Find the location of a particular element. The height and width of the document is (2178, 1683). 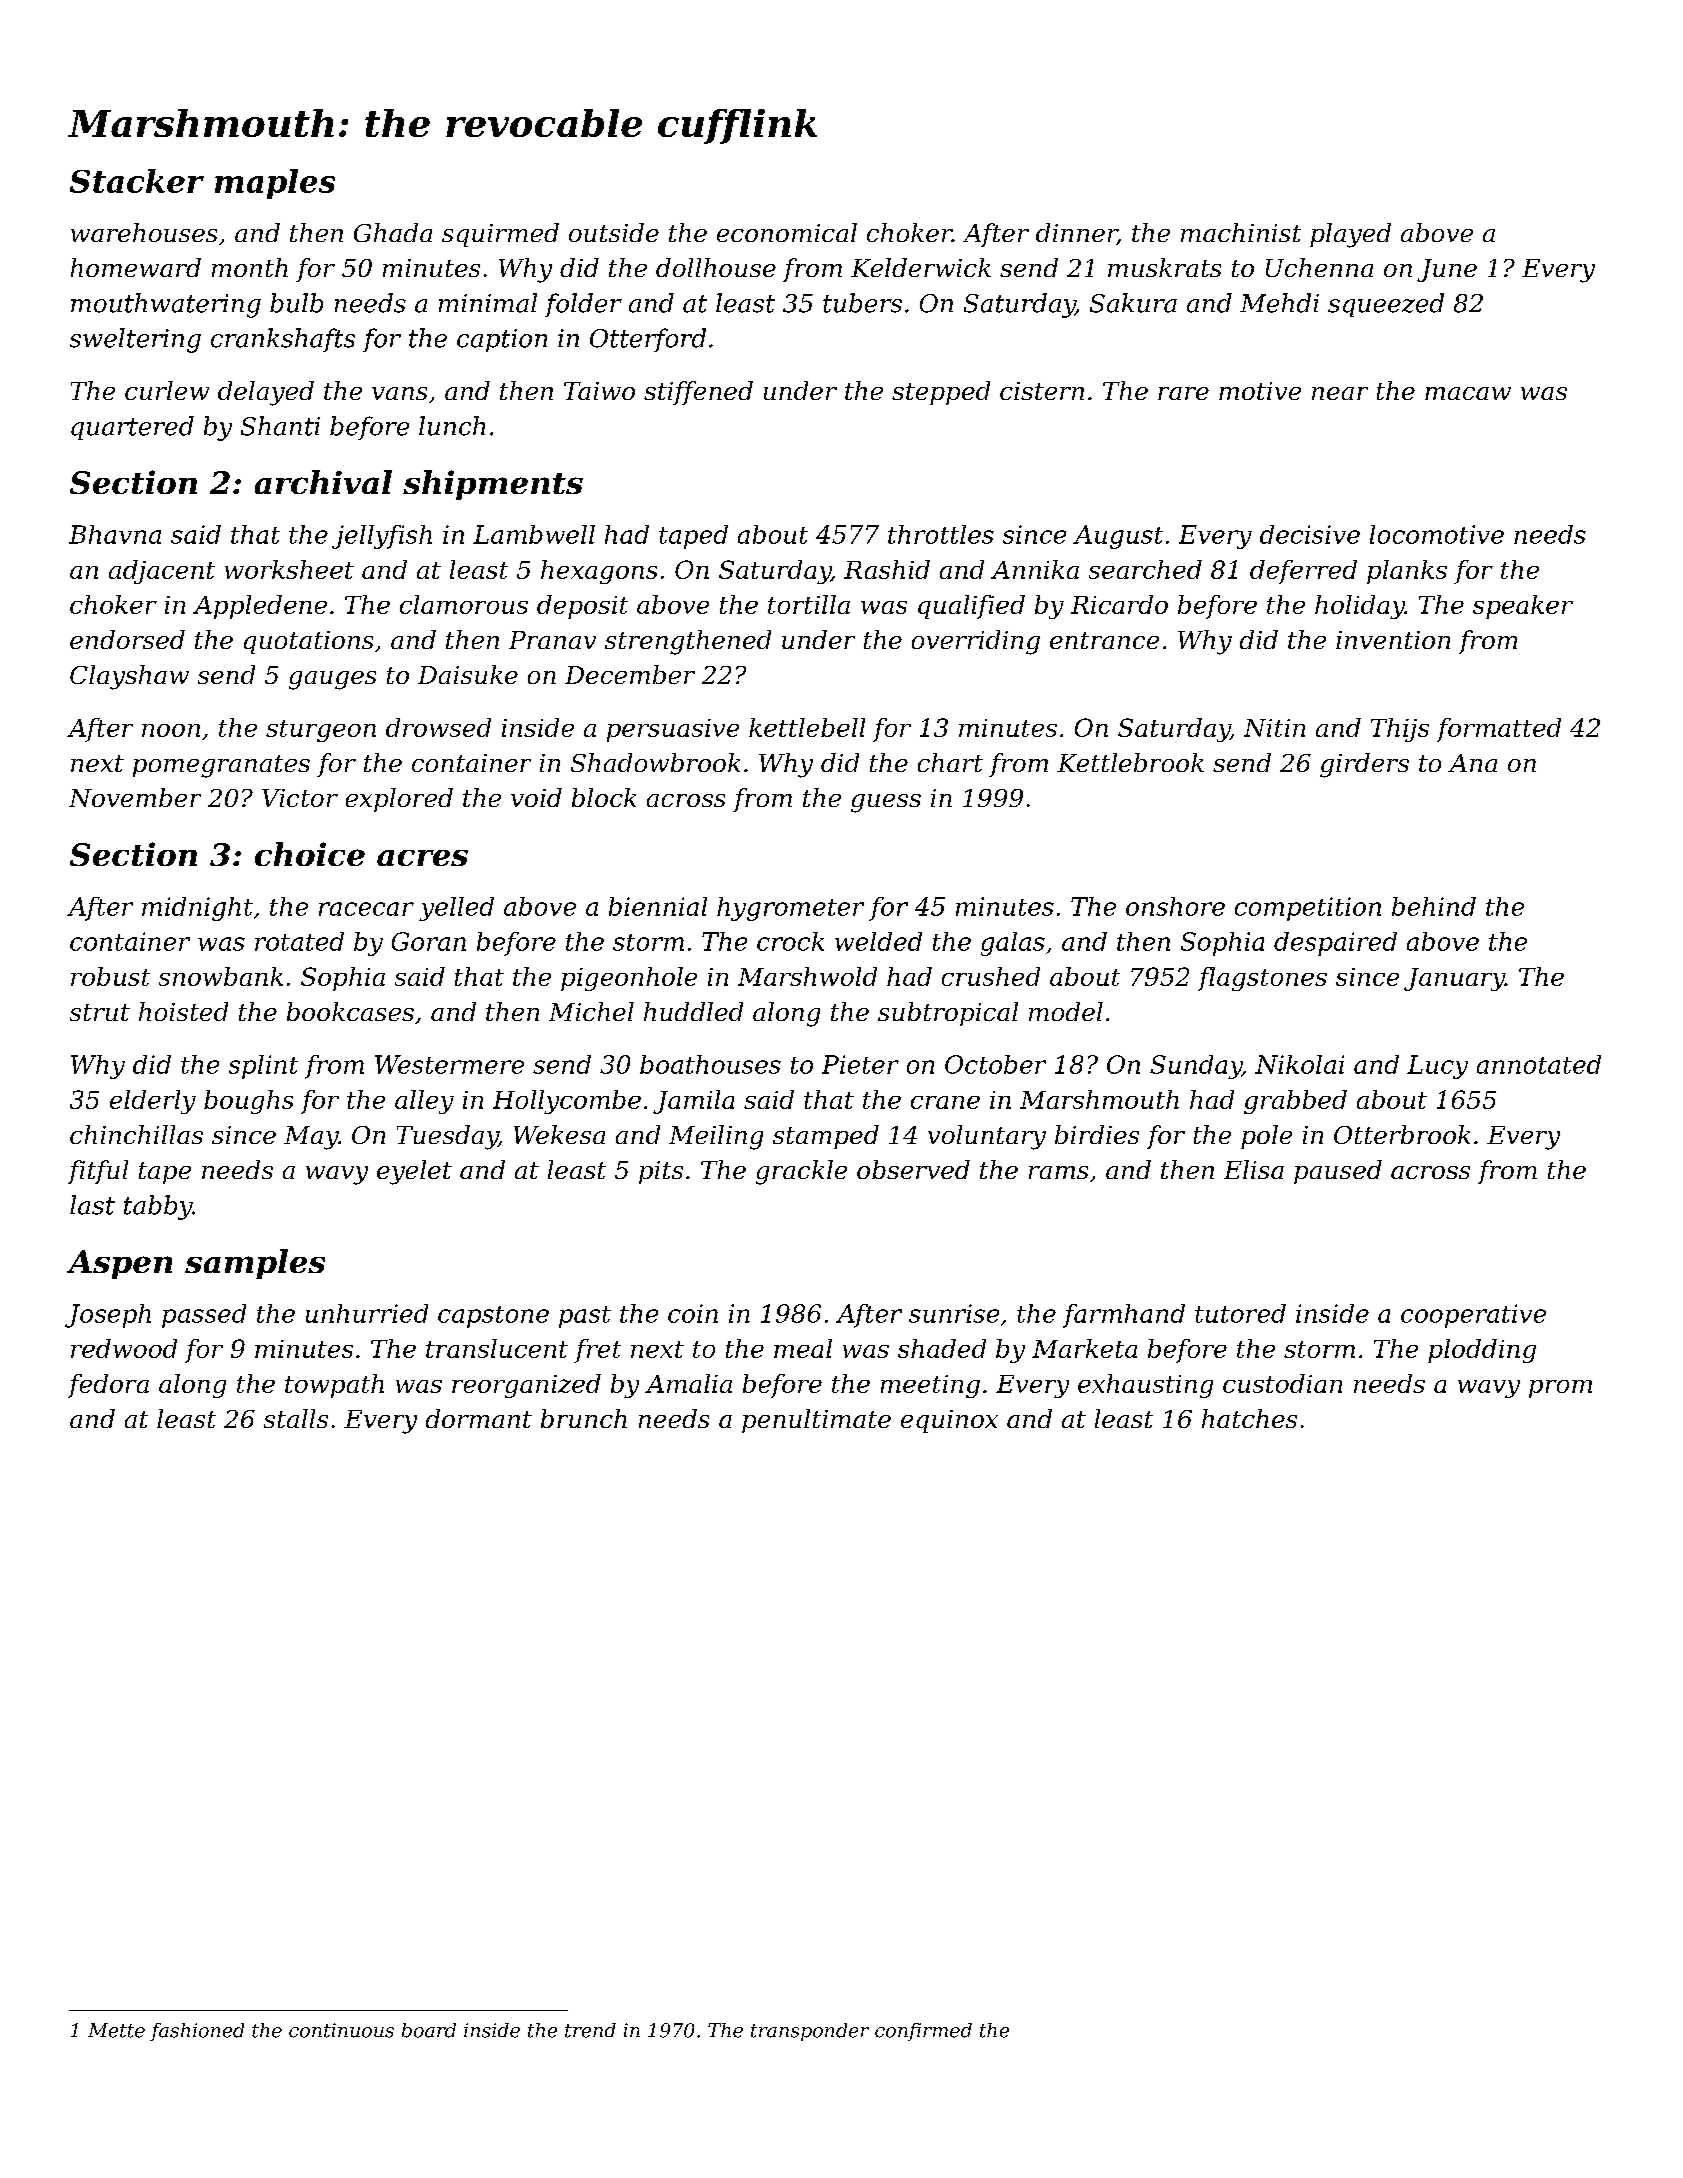

Rashid is located at coordinates (887, 569).
